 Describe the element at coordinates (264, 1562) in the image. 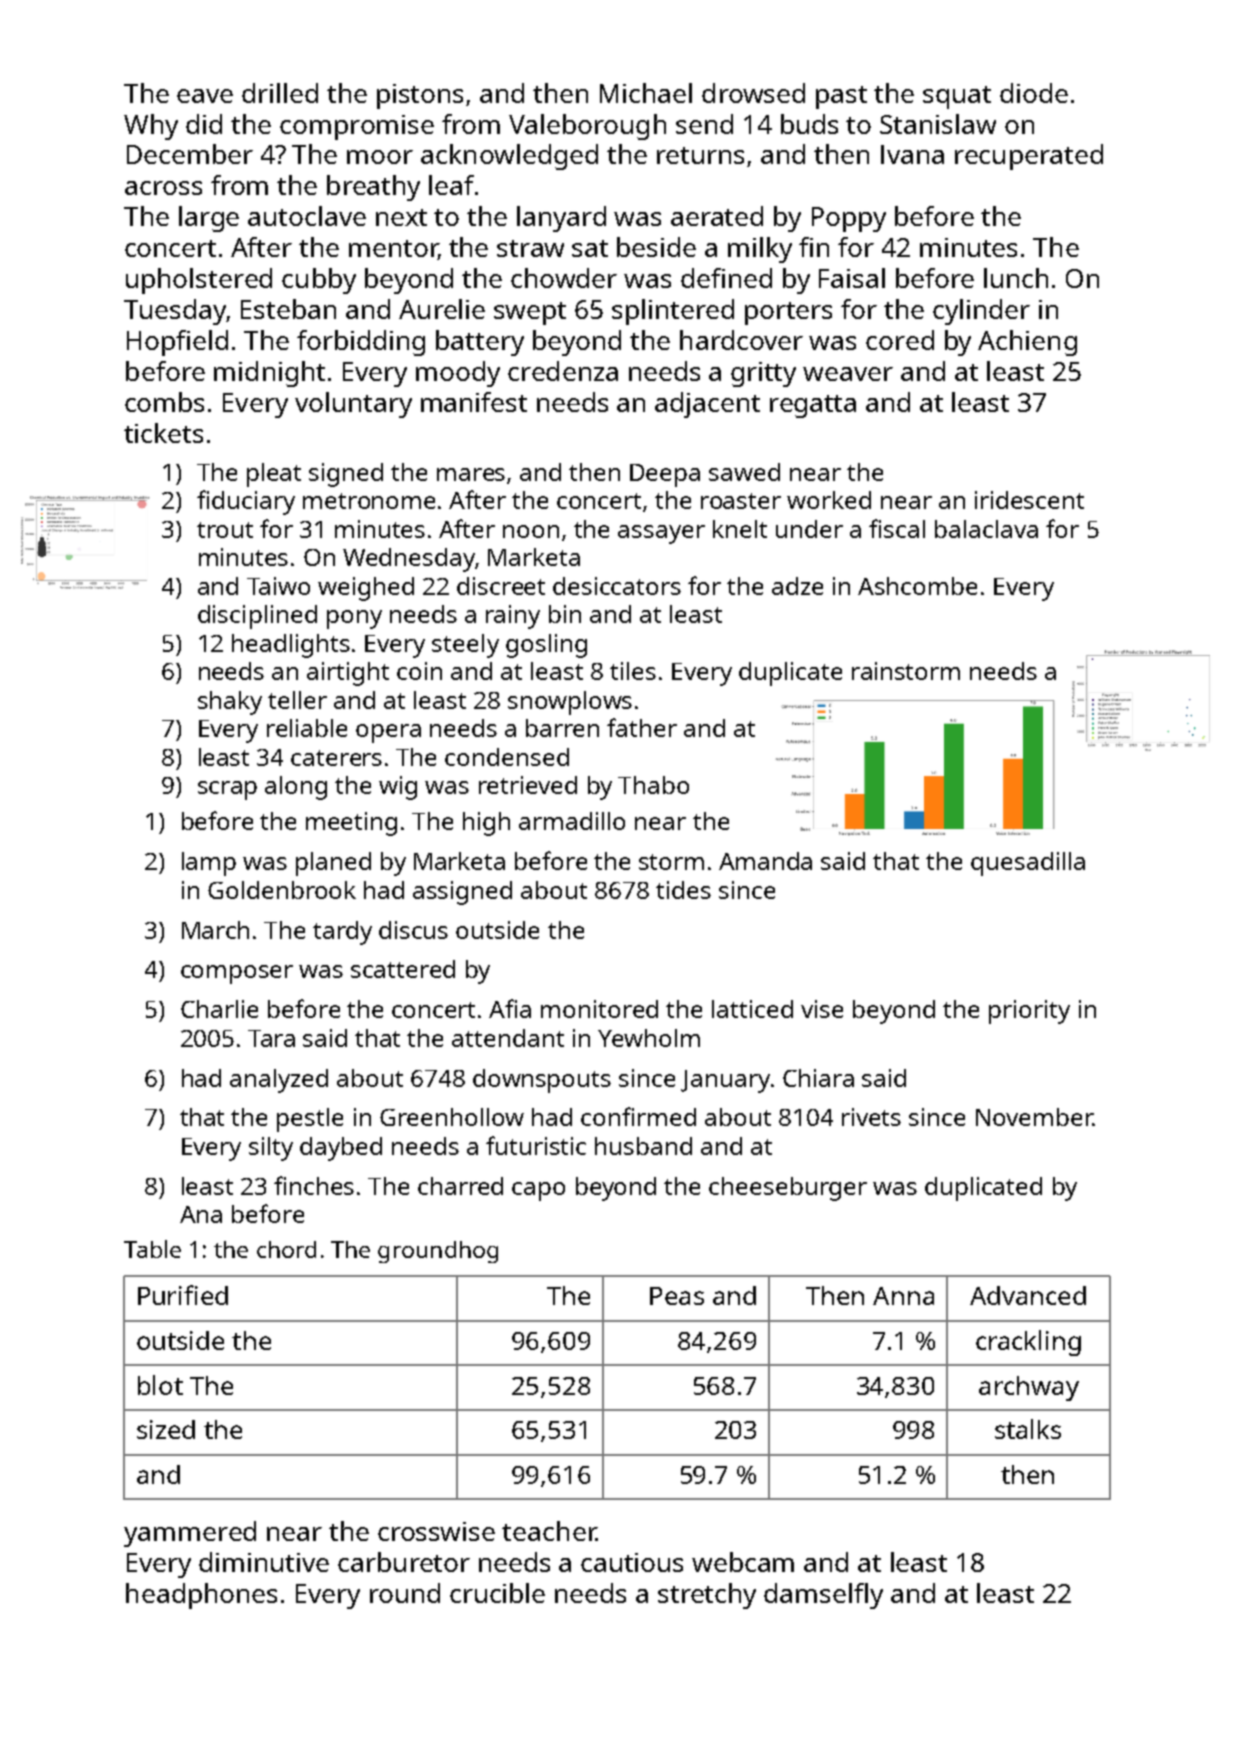

I see `diminutive` at that location.
